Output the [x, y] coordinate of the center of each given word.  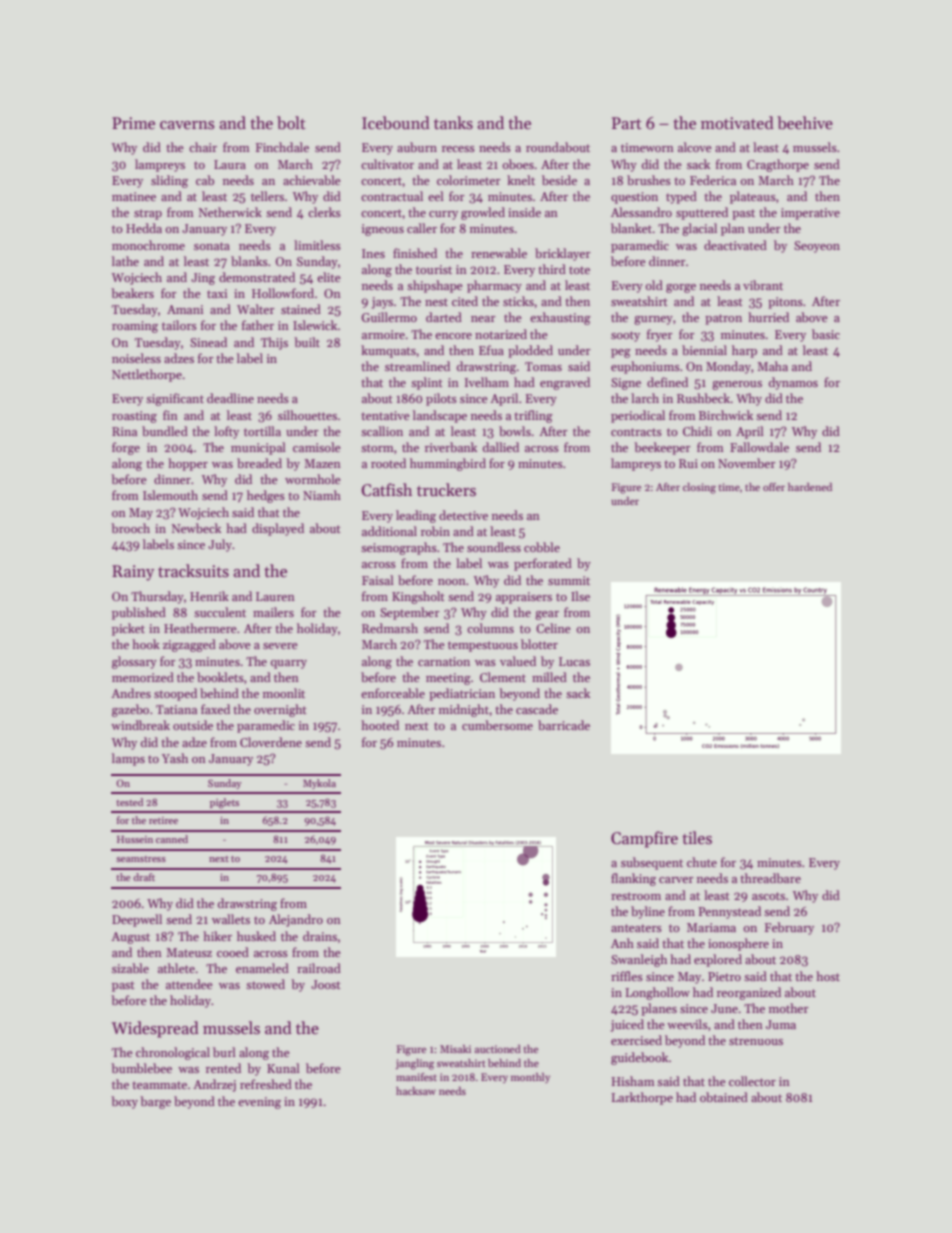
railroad [319, 968]
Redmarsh [390, 628]
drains [320, 936]
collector [752, 1081]
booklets [220, 677]
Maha [772, 366]
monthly [530, 1078]
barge [155, 1102]
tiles [697, 838]
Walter [256, 309]
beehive [805, 123]
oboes [518, 164]
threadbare [770, 878]
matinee [134, 196]
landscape [440, 416]
